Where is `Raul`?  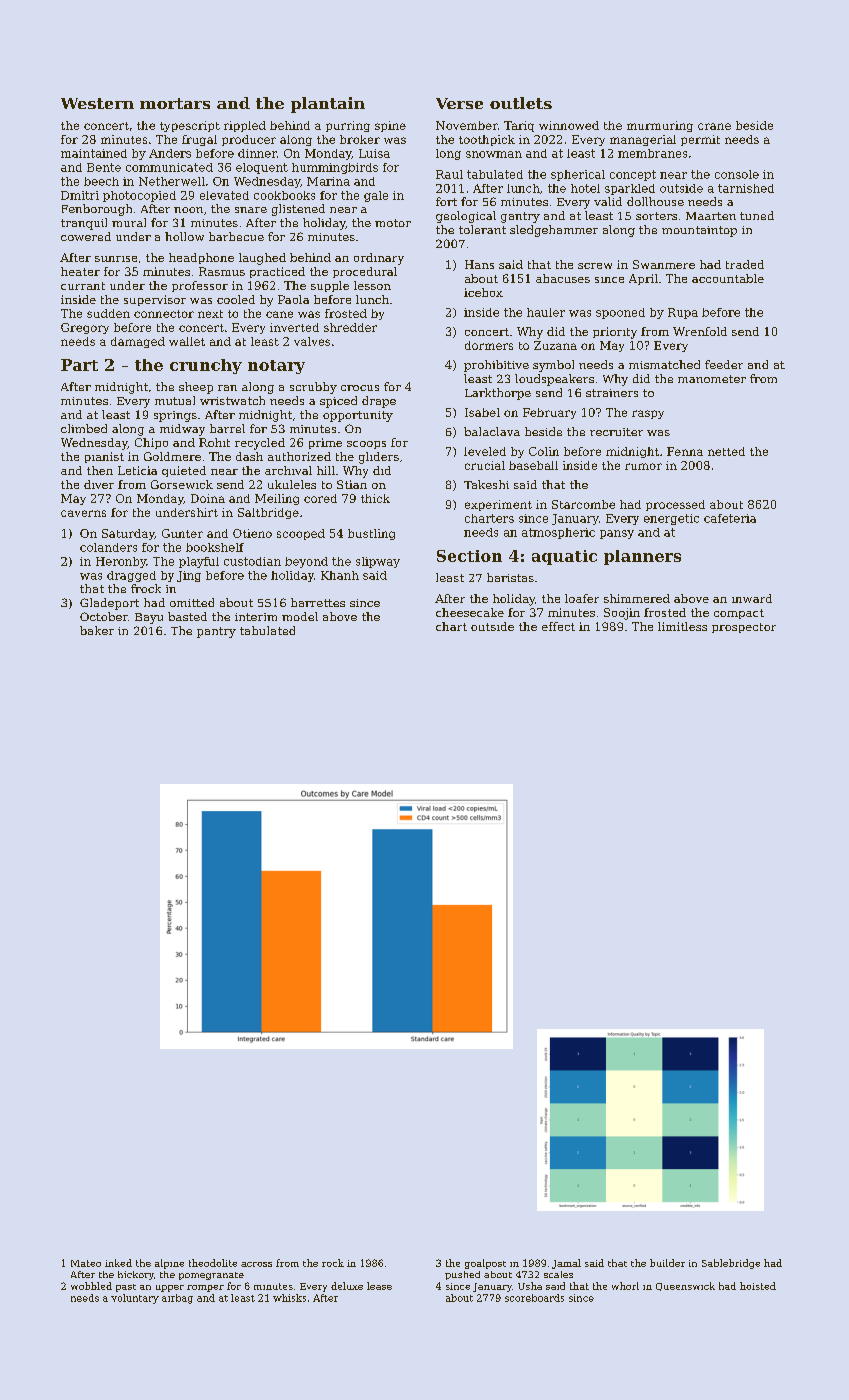 Raul is located at coordinates (449, 174).
